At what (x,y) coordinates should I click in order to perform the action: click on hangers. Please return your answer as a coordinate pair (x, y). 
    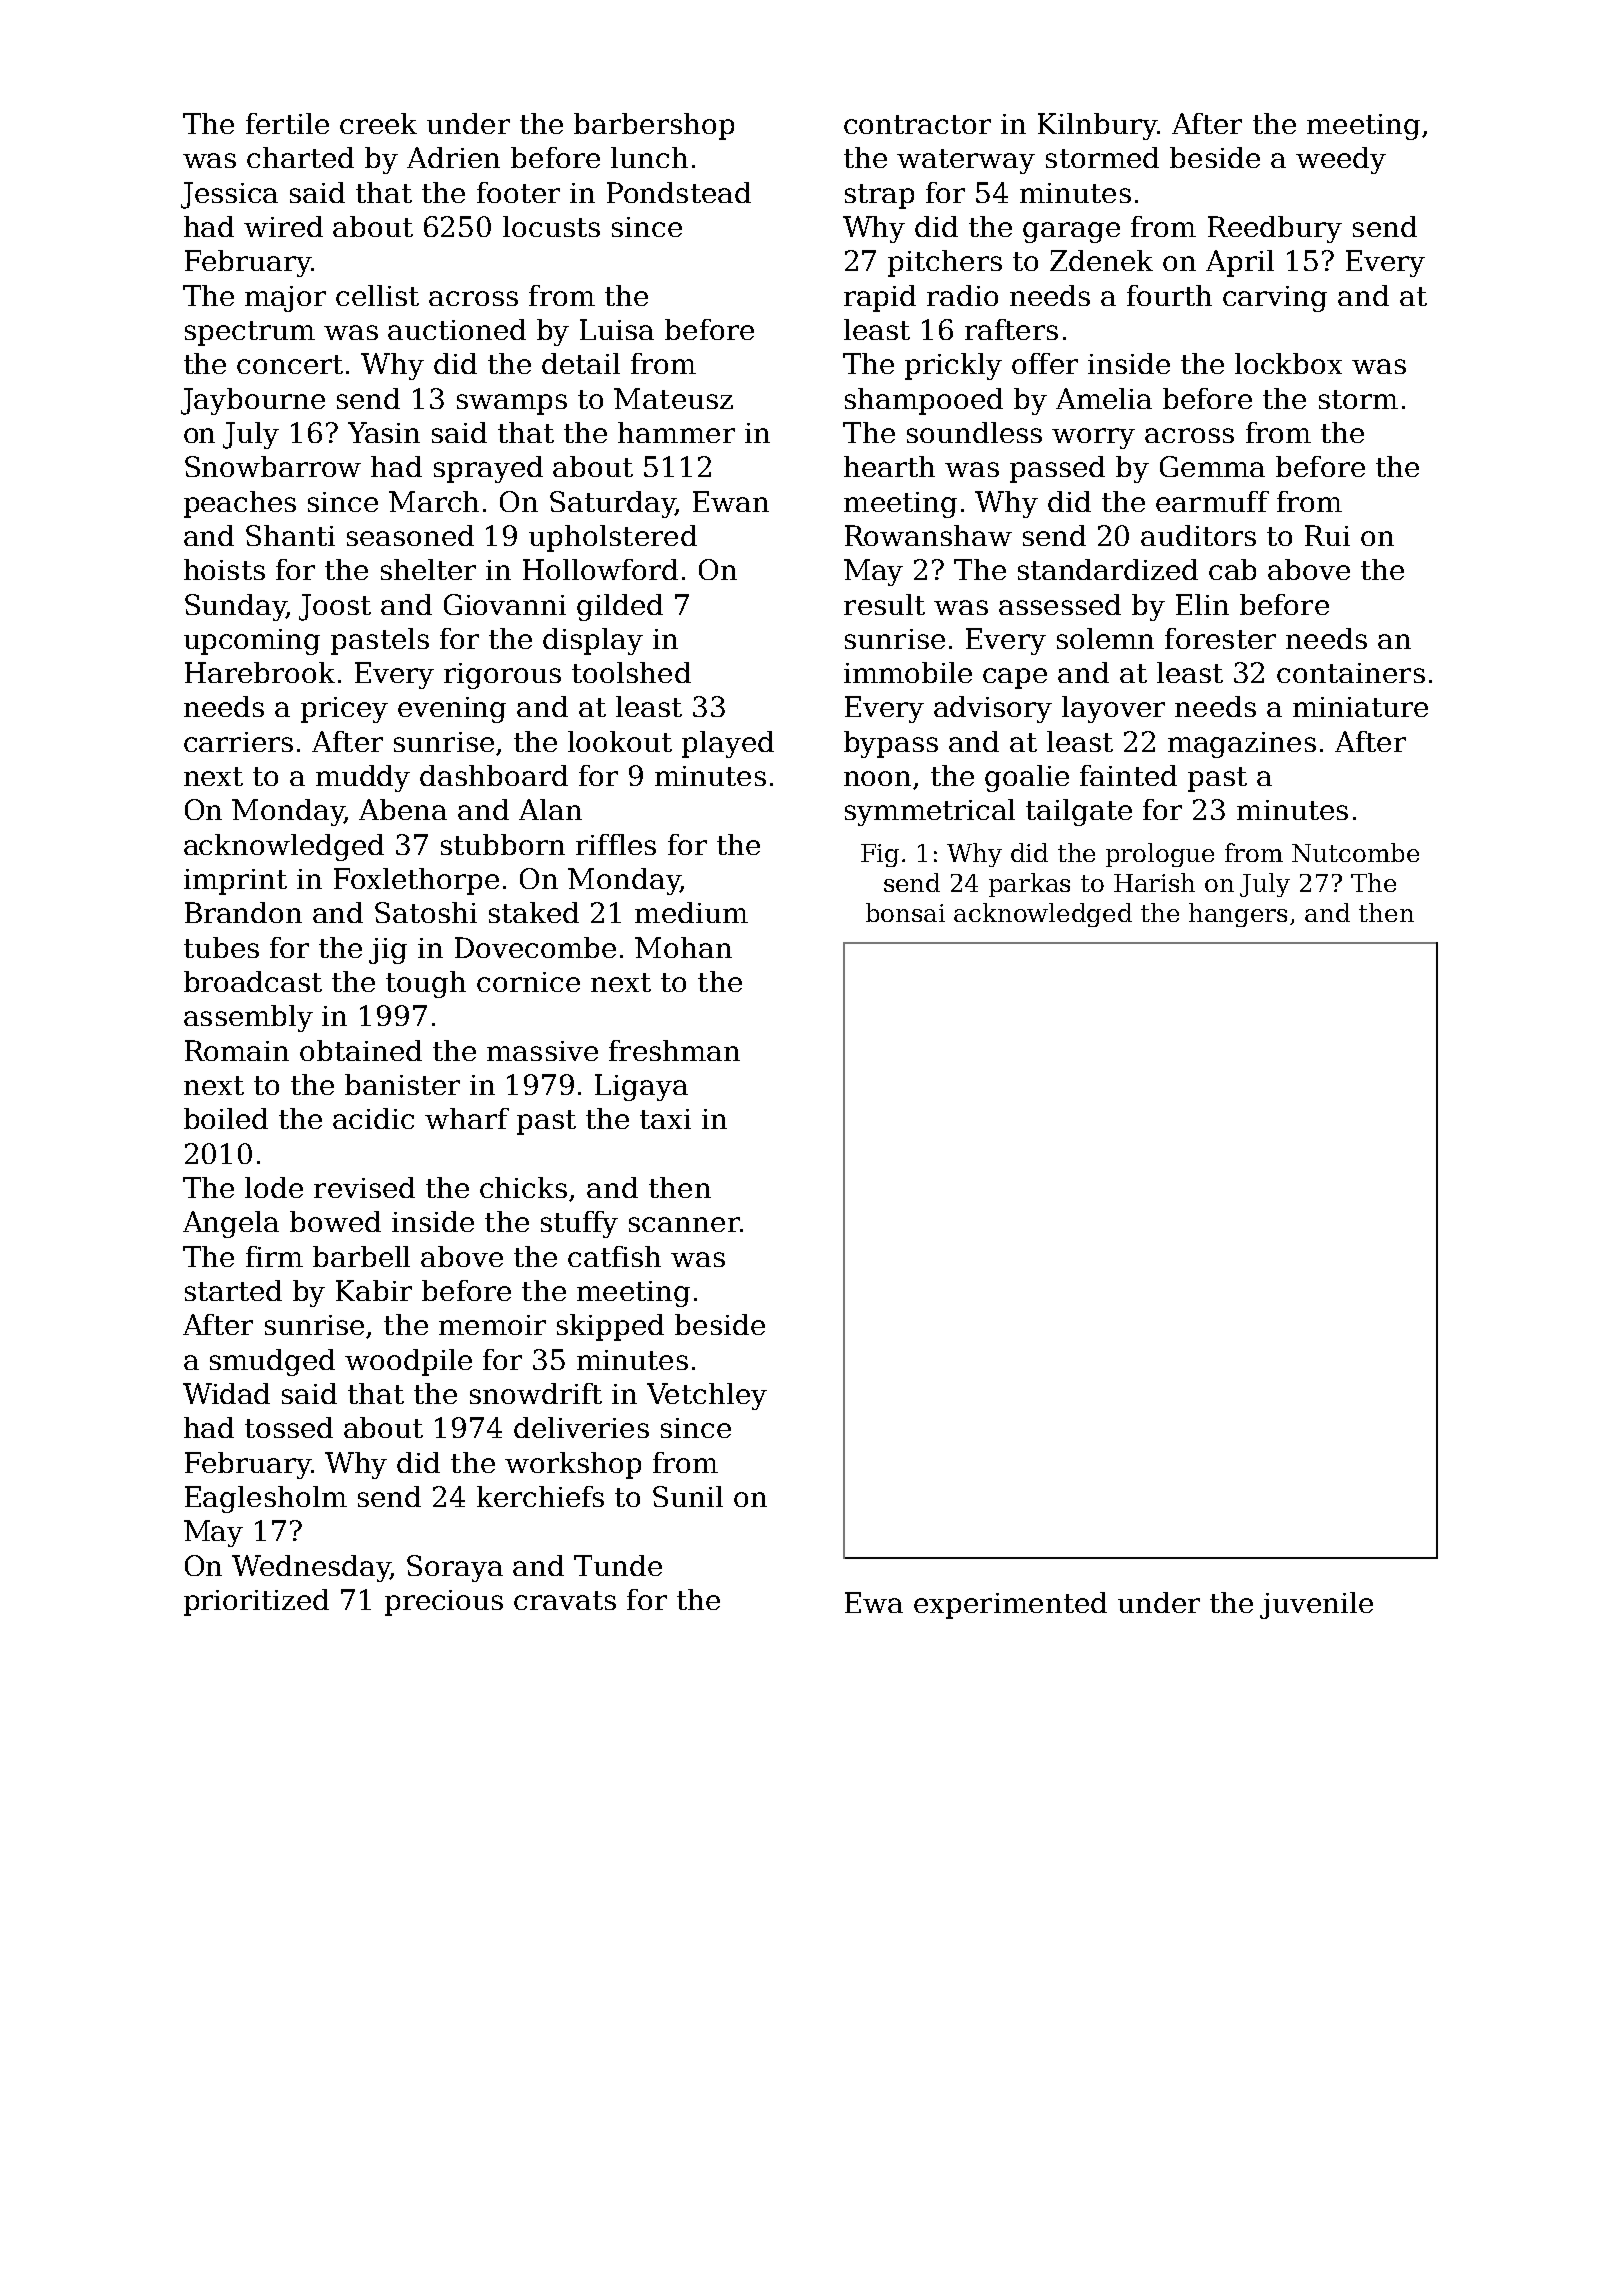
    Looking at the image, I should click on (1238, 915).
